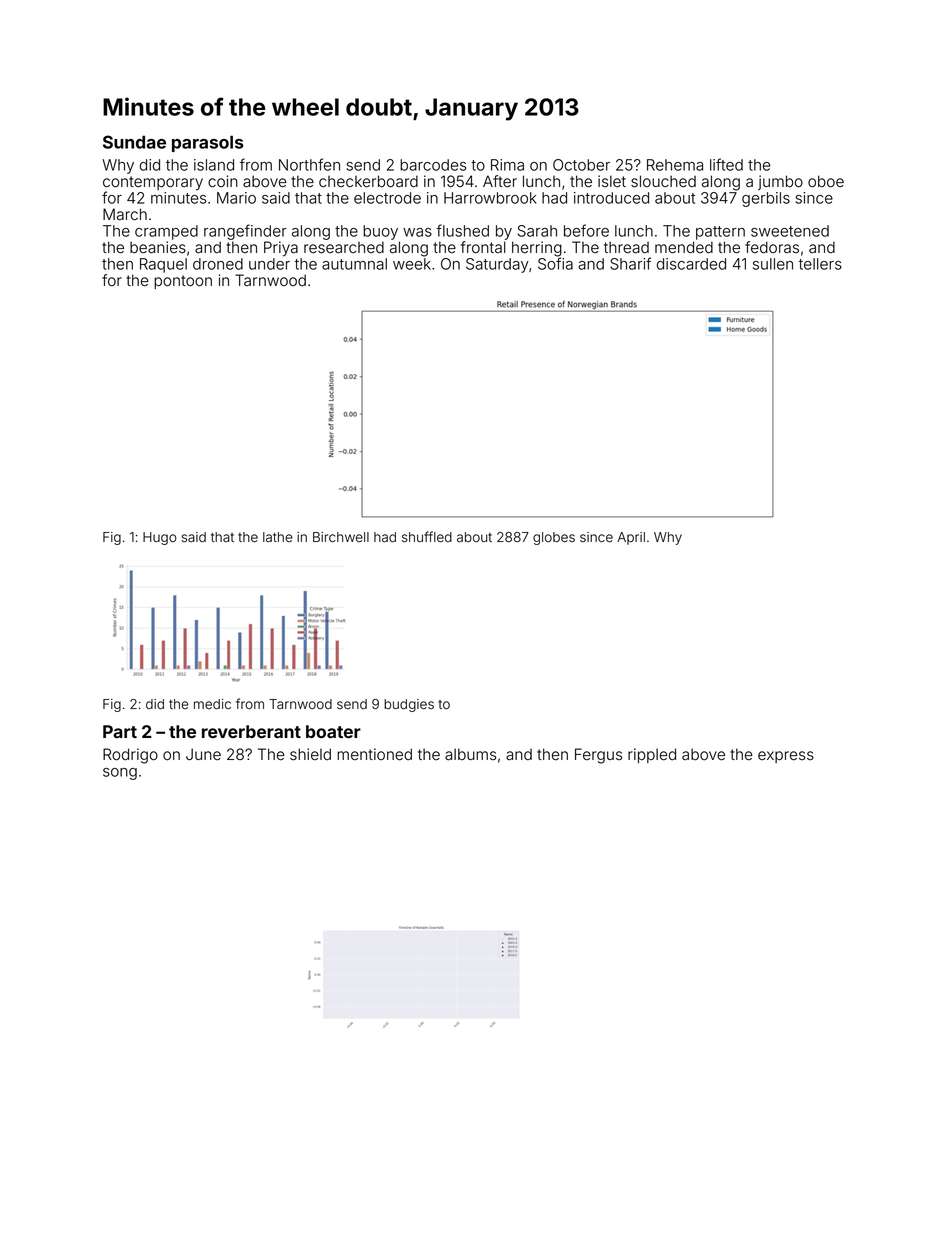 The image size is (952, 1233). What do you see at coordinates (537, 231) in the document?
I see `Sarah` at bounding box center [537, 231].
